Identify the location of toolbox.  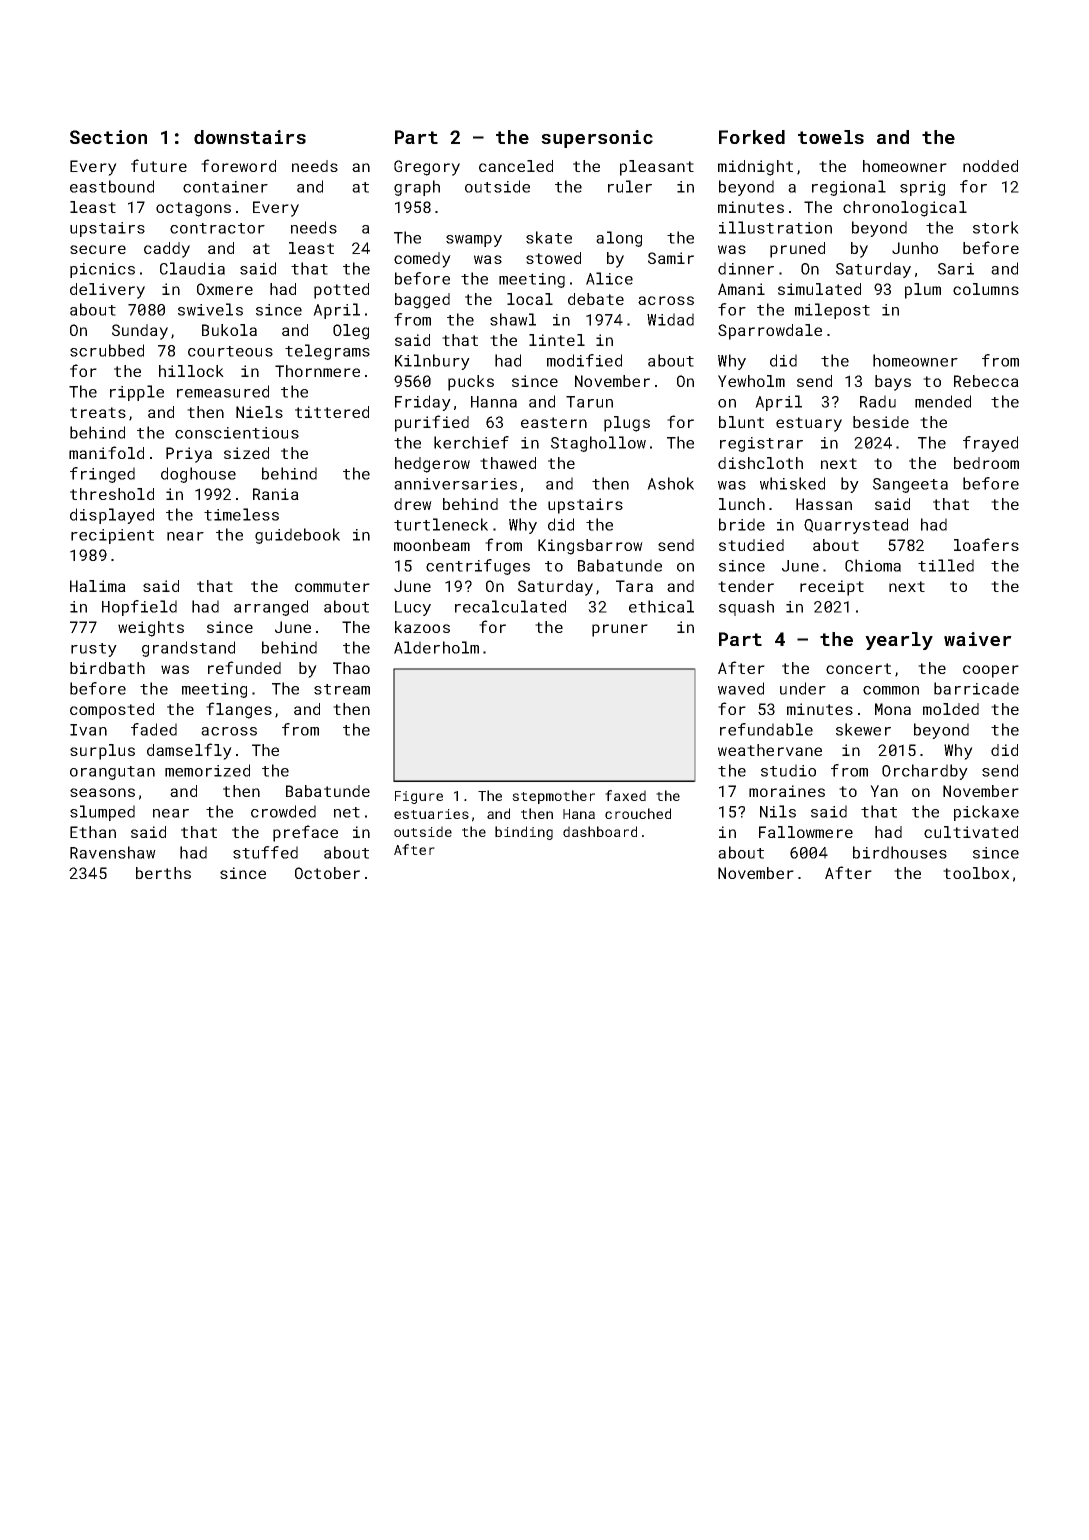
(976, 873).
